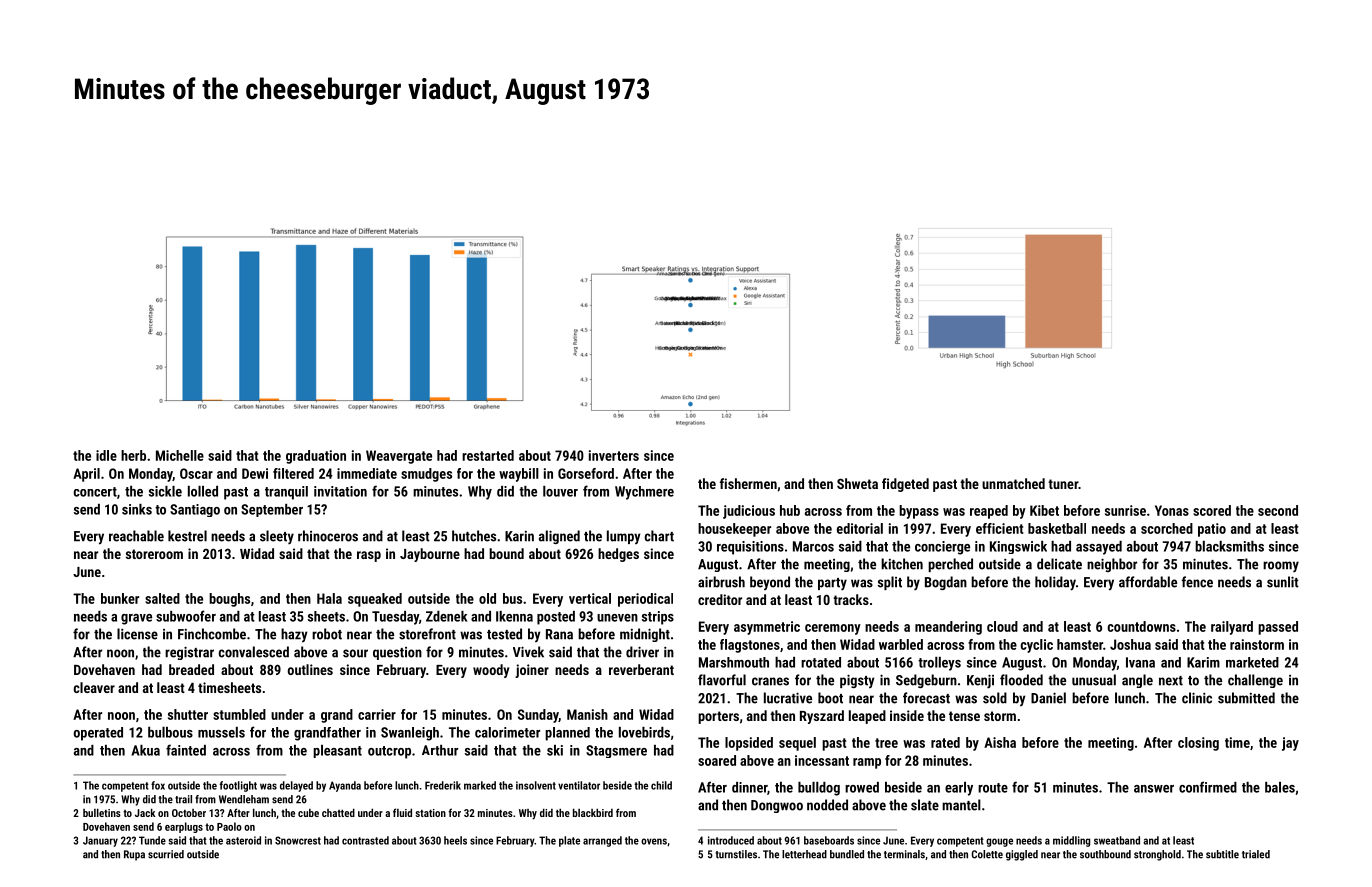  Describe the element at coordinates (154, 554) in the screenshot. I see `storeroom` at that location.
